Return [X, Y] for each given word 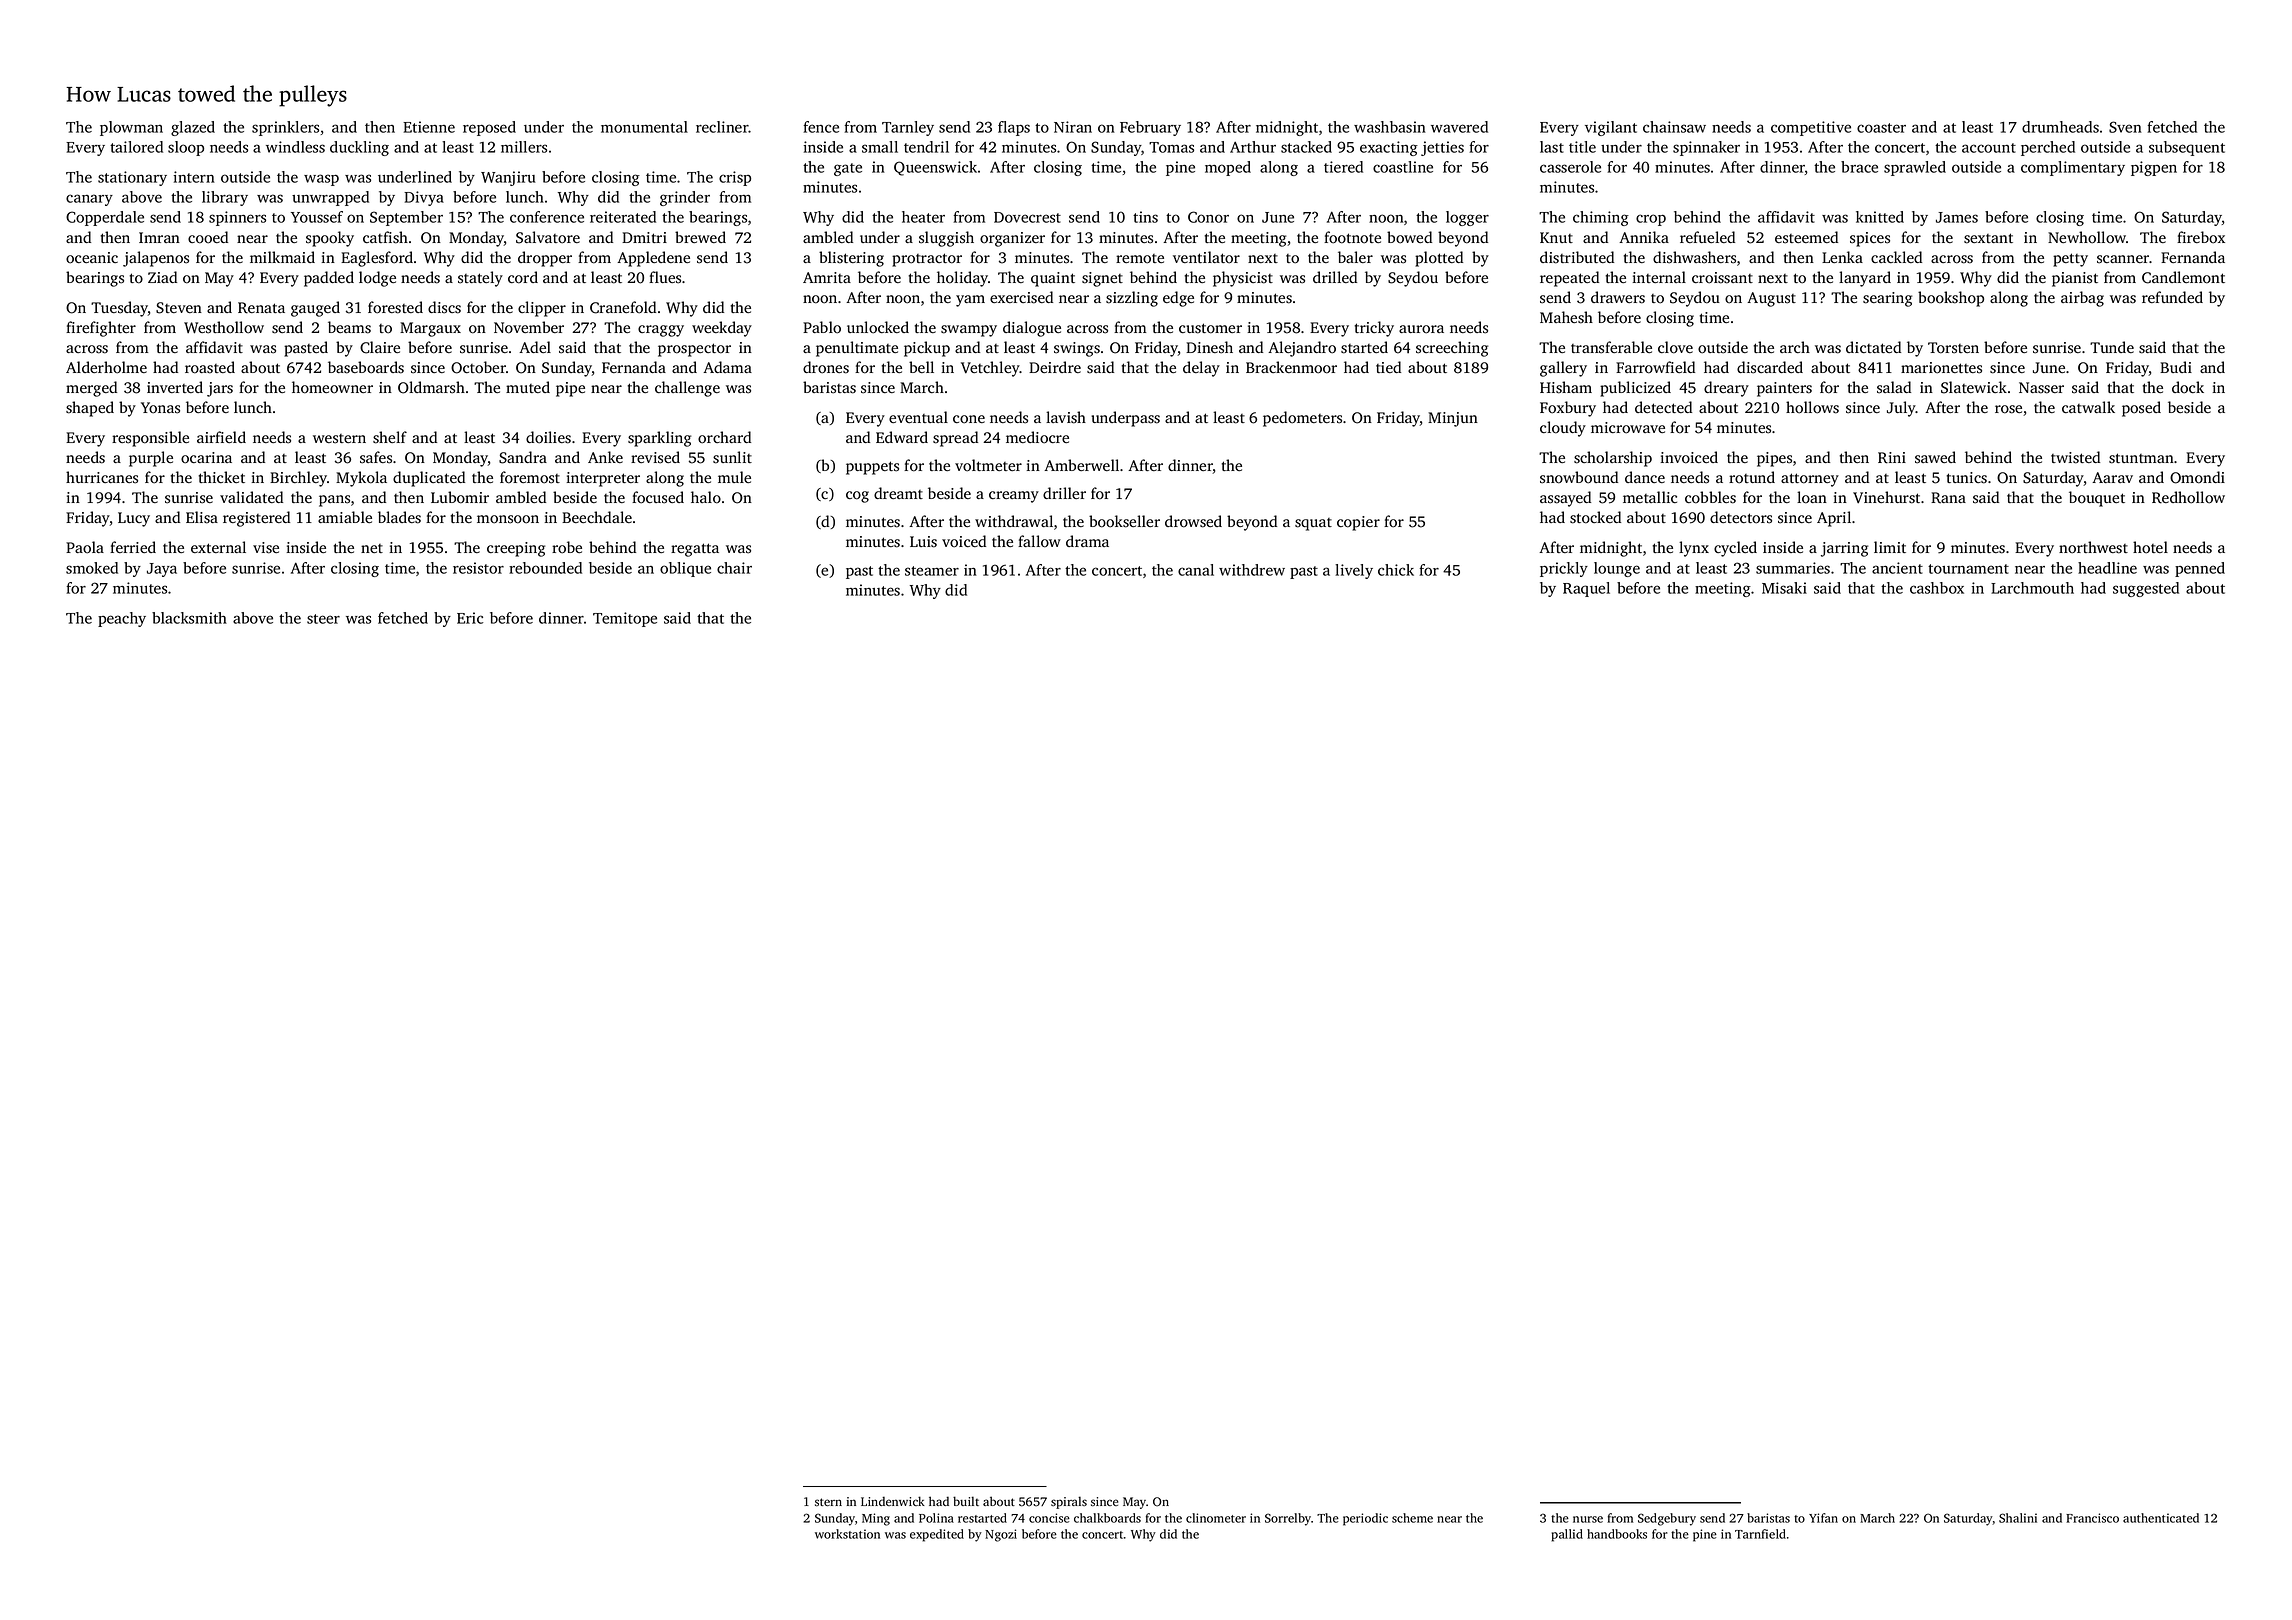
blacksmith [189, 618]
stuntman [2141, 458]
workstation [847, 1534]
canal [1196, 570]
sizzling [1132, 299]
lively [1354, 571]
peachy [122, 619]
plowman [131, 128]
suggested [2146, 589]
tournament [1968, 569]
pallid [1567, 1535]
